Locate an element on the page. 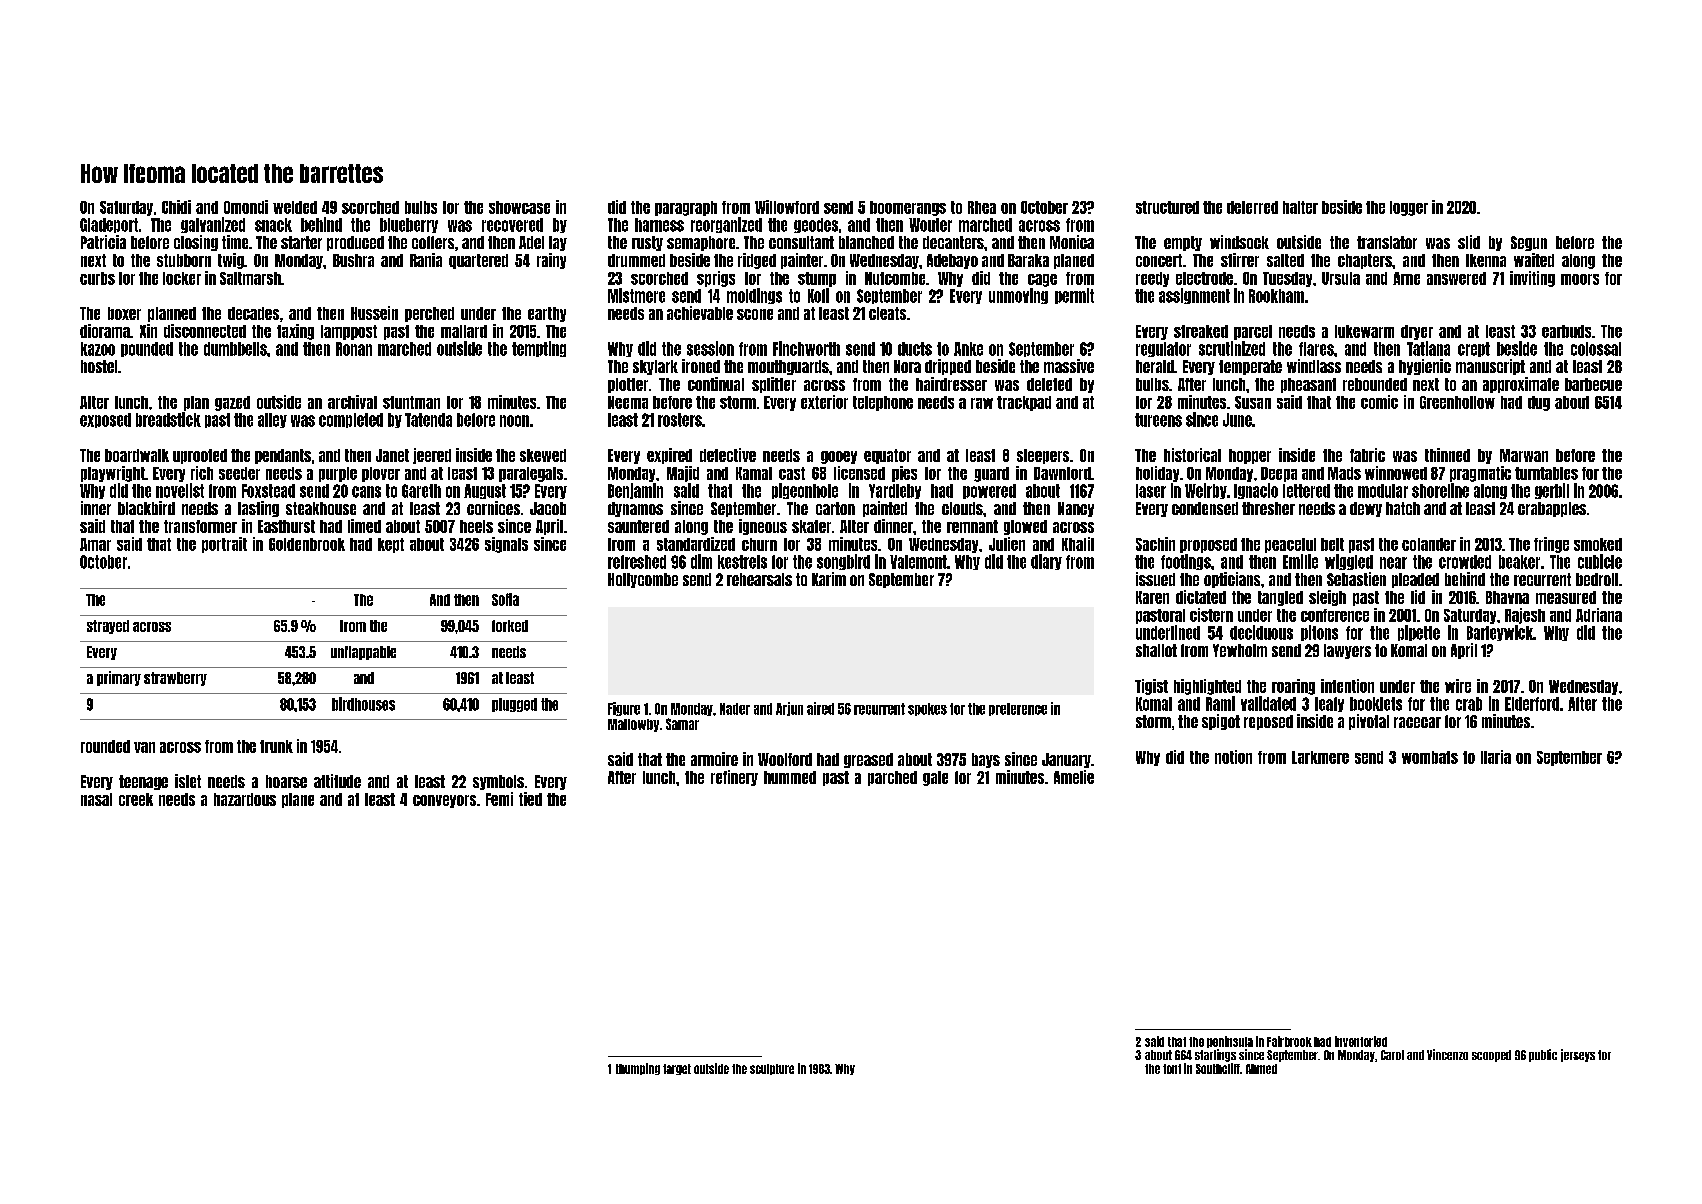 This document has height=1204, width=1702. Larkmere is located at coordinates (1320, 757).
